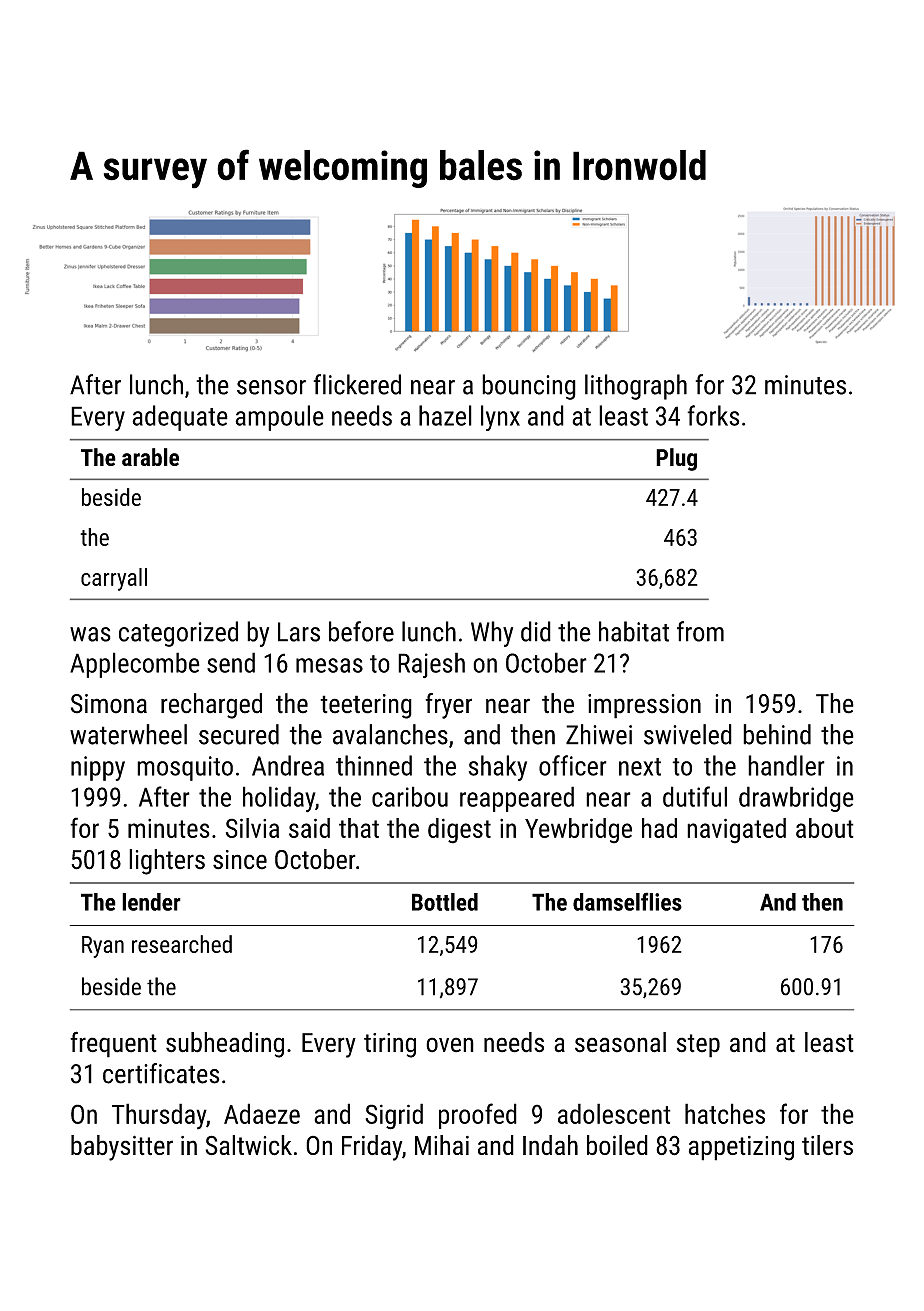  I want to click on teetering, so click(366, 706).
